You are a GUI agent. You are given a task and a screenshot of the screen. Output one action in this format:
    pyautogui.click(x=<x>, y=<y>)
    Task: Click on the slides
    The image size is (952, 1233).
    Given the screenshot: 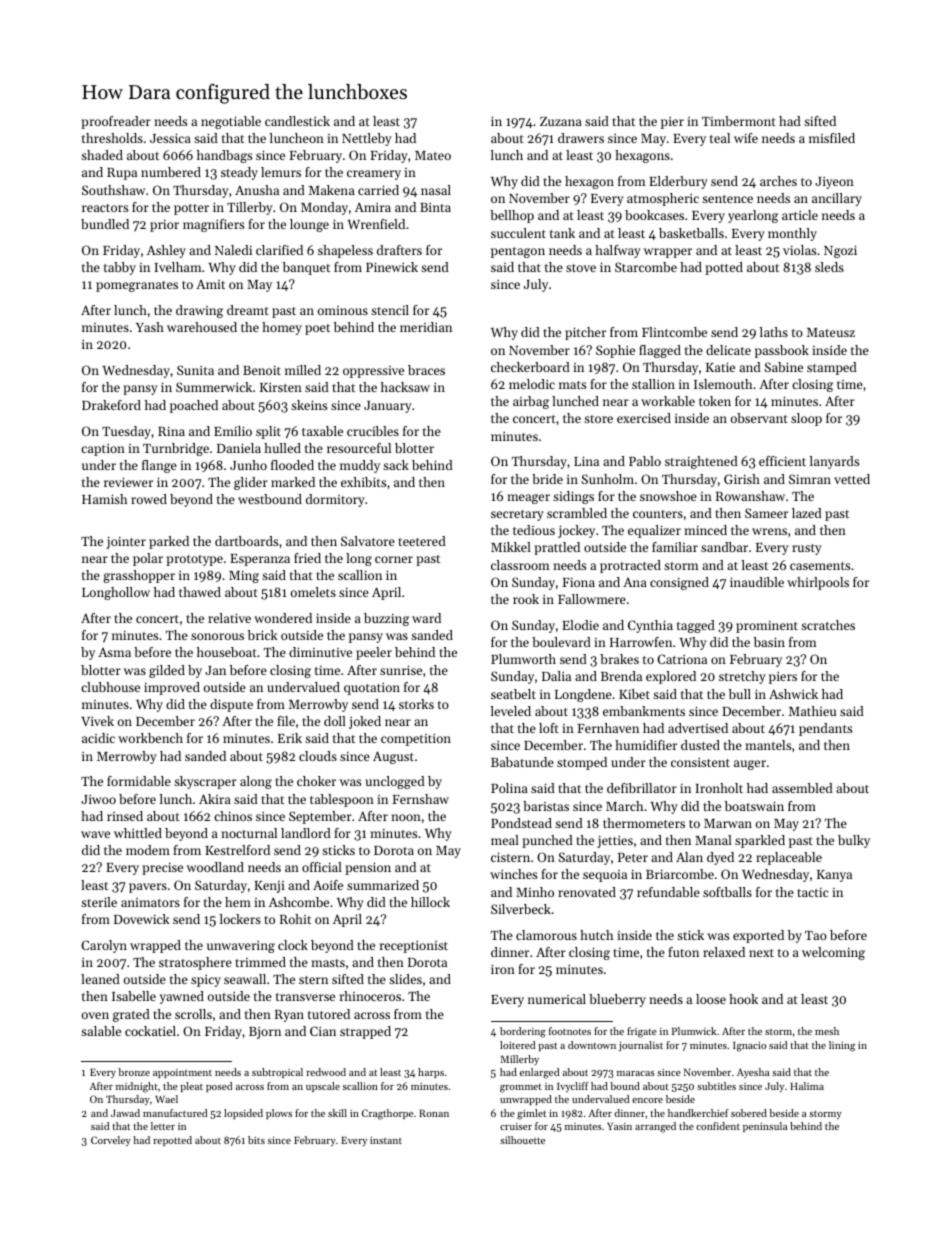 What is the action you would take?
    pyautogui.click(x=405, y=979)
